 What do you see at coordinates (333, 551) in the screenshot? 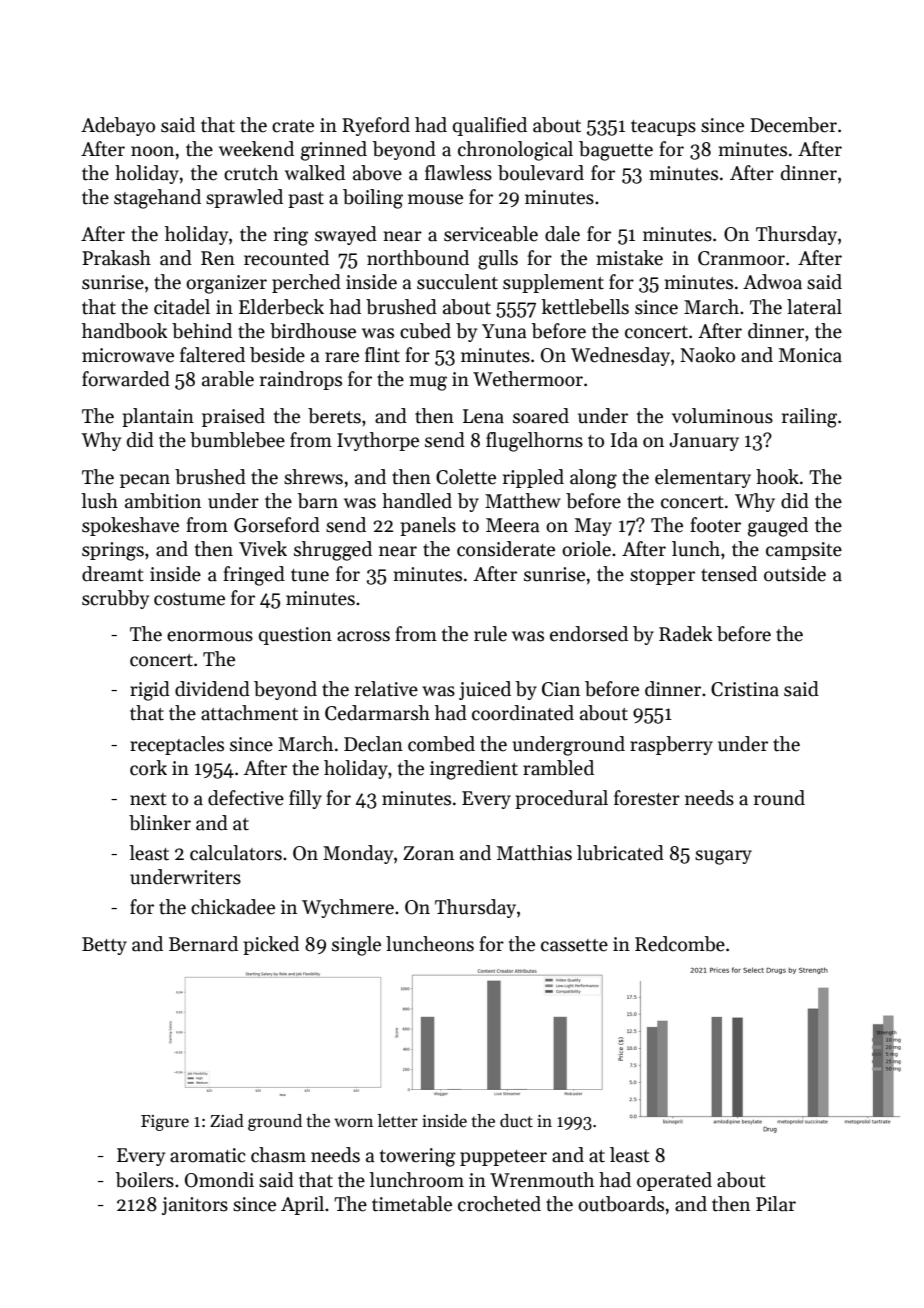
I see `shrugged` at bounding box center [333, 551].
